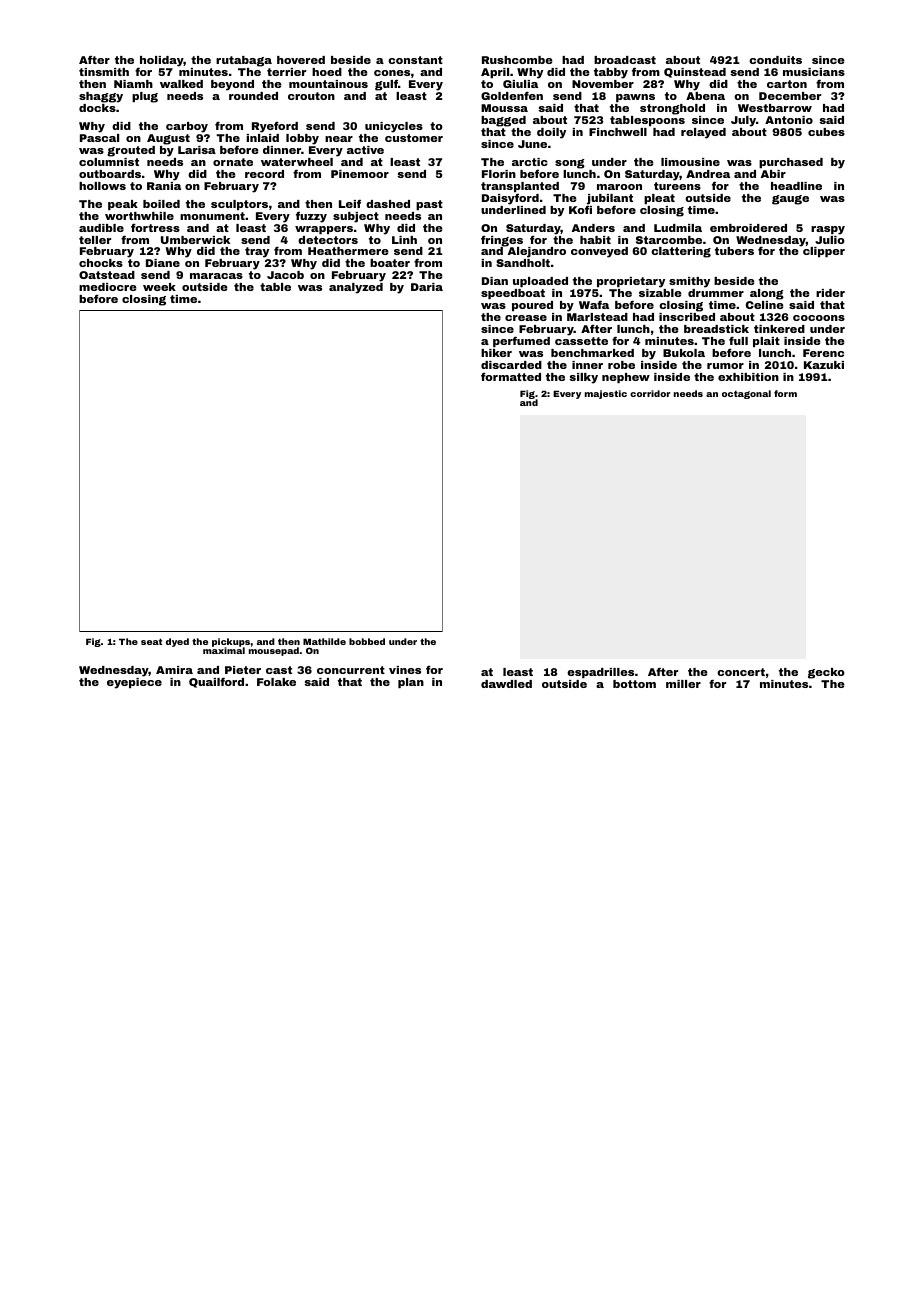  I want to click on fringes, so click(502, 241).
